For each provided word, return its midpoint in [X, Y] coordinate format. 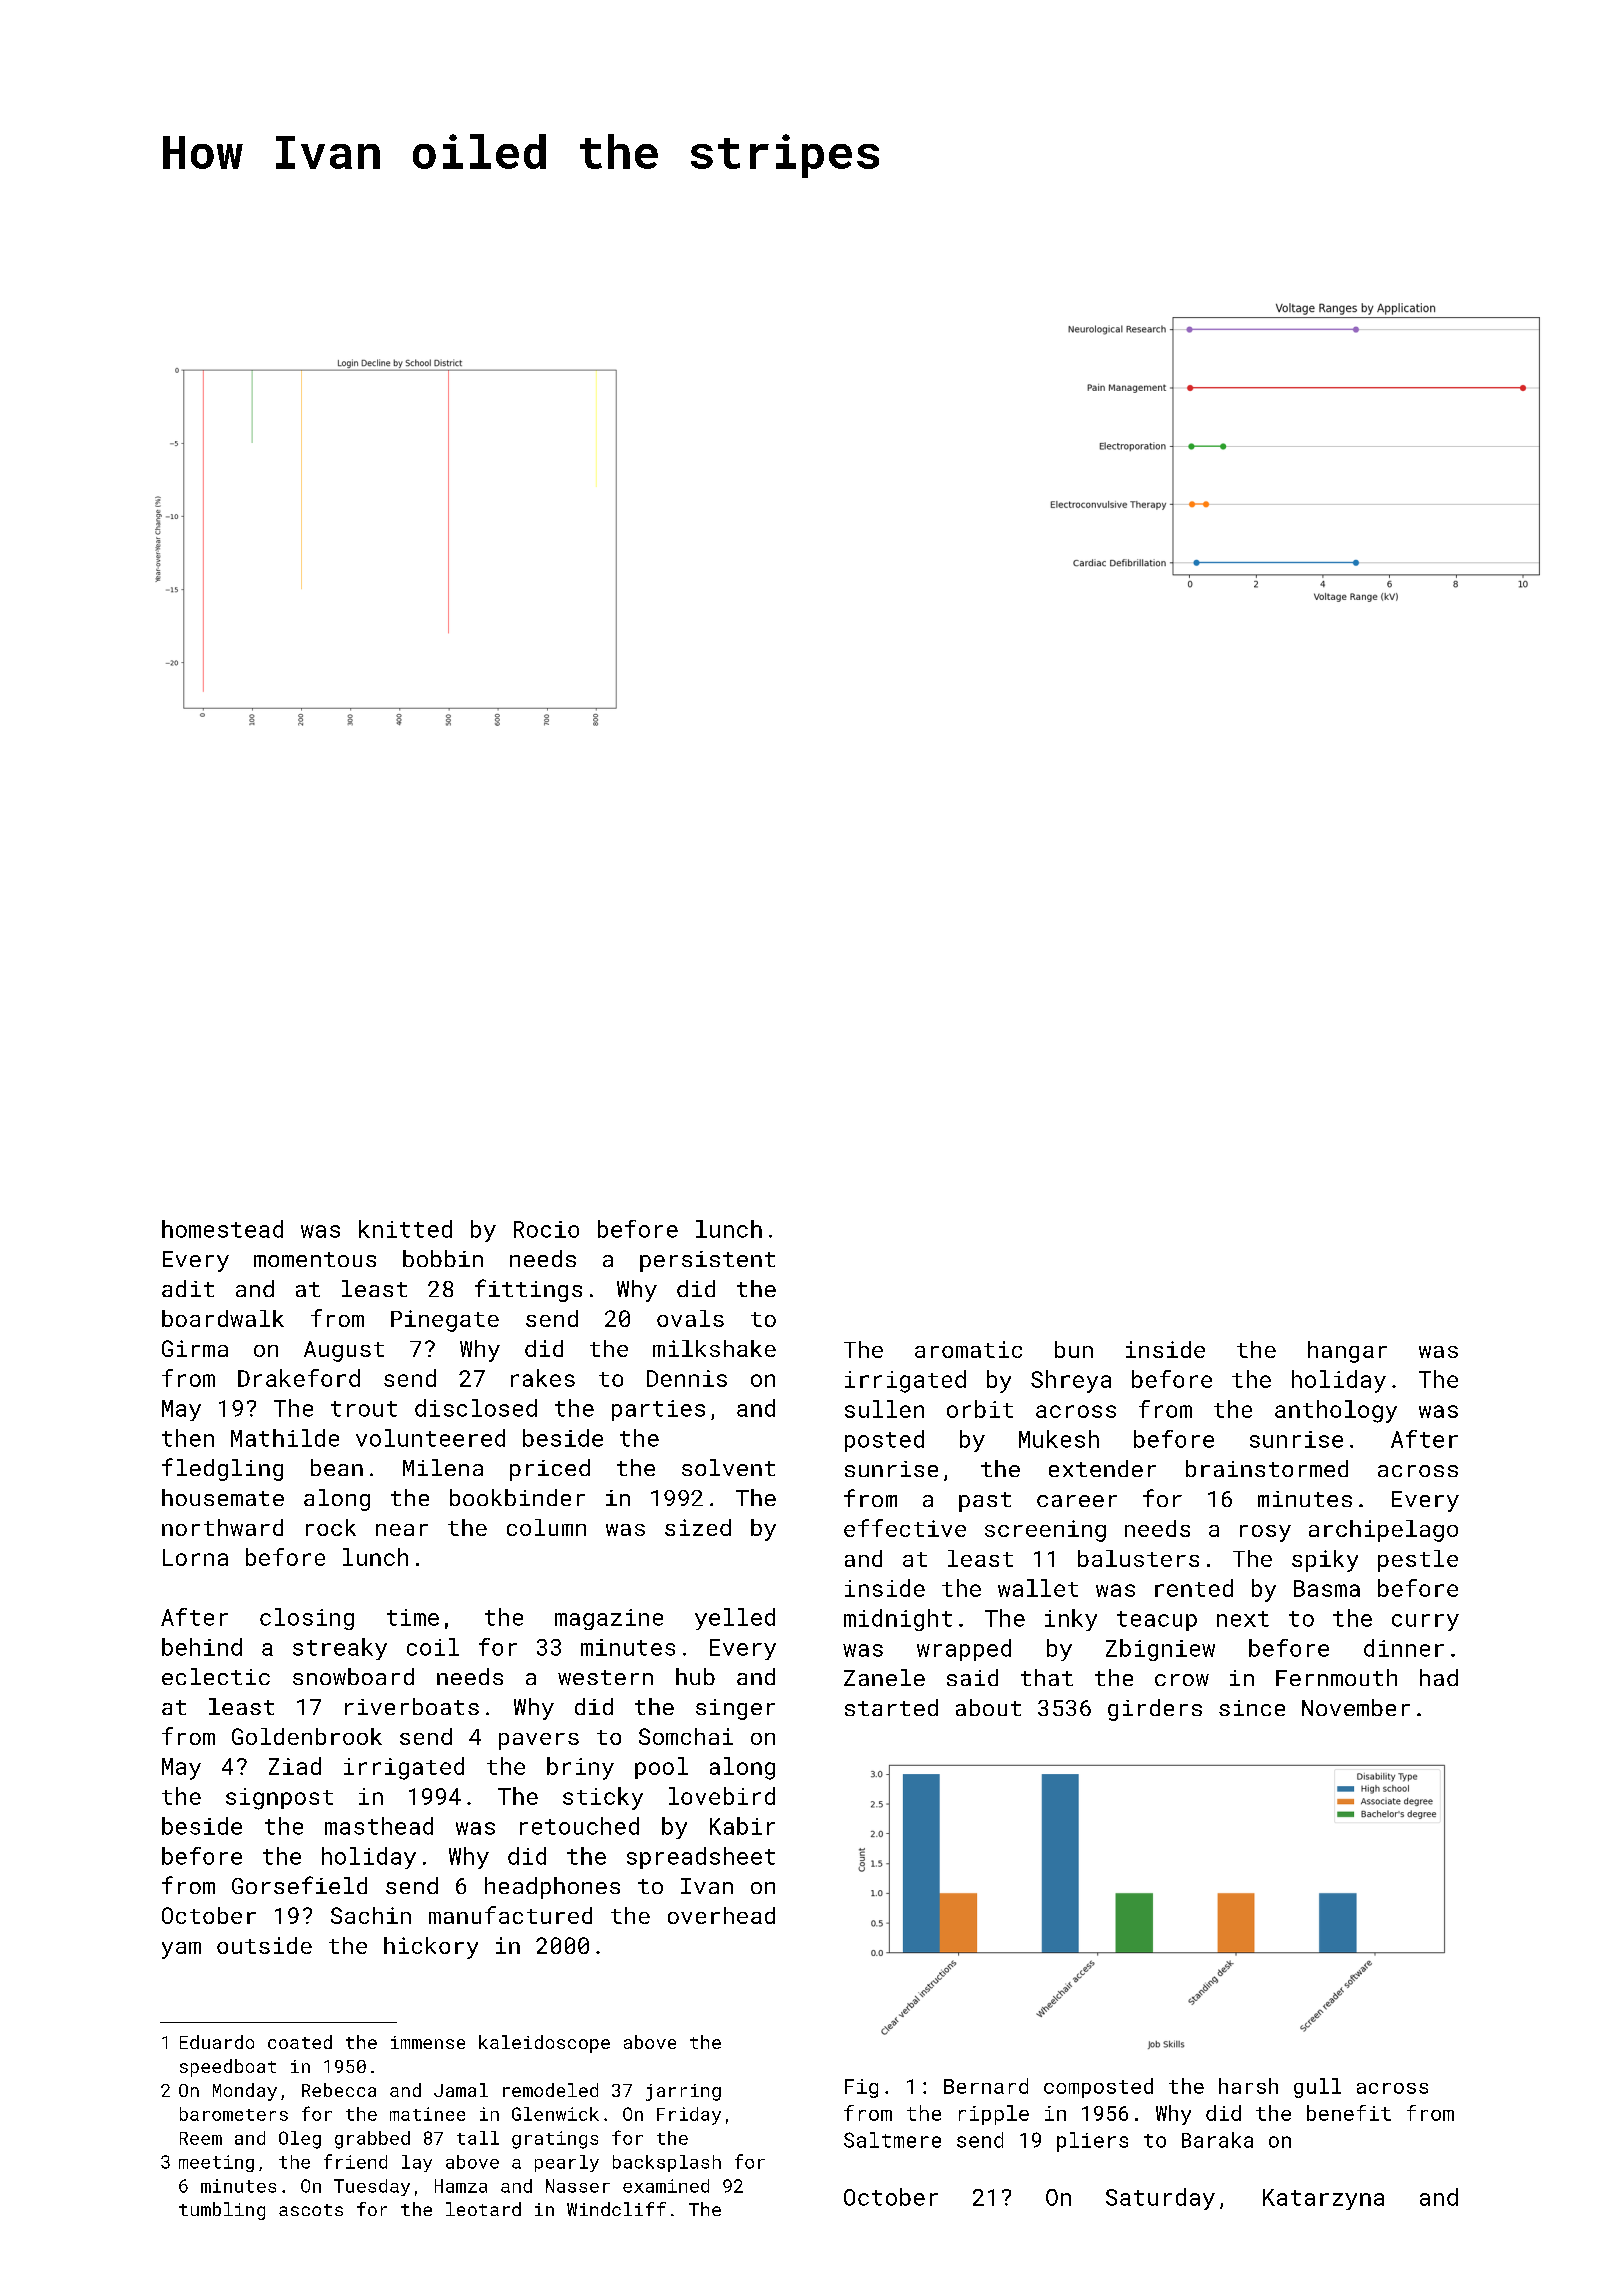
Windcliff [616, 2209]
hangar [1347, 1352]
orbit [980, 1409]
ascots [311, 2210]
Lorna [195, 1557]
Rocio [546, 1229]
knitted [405, 1229]
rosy [1265, 1533]
